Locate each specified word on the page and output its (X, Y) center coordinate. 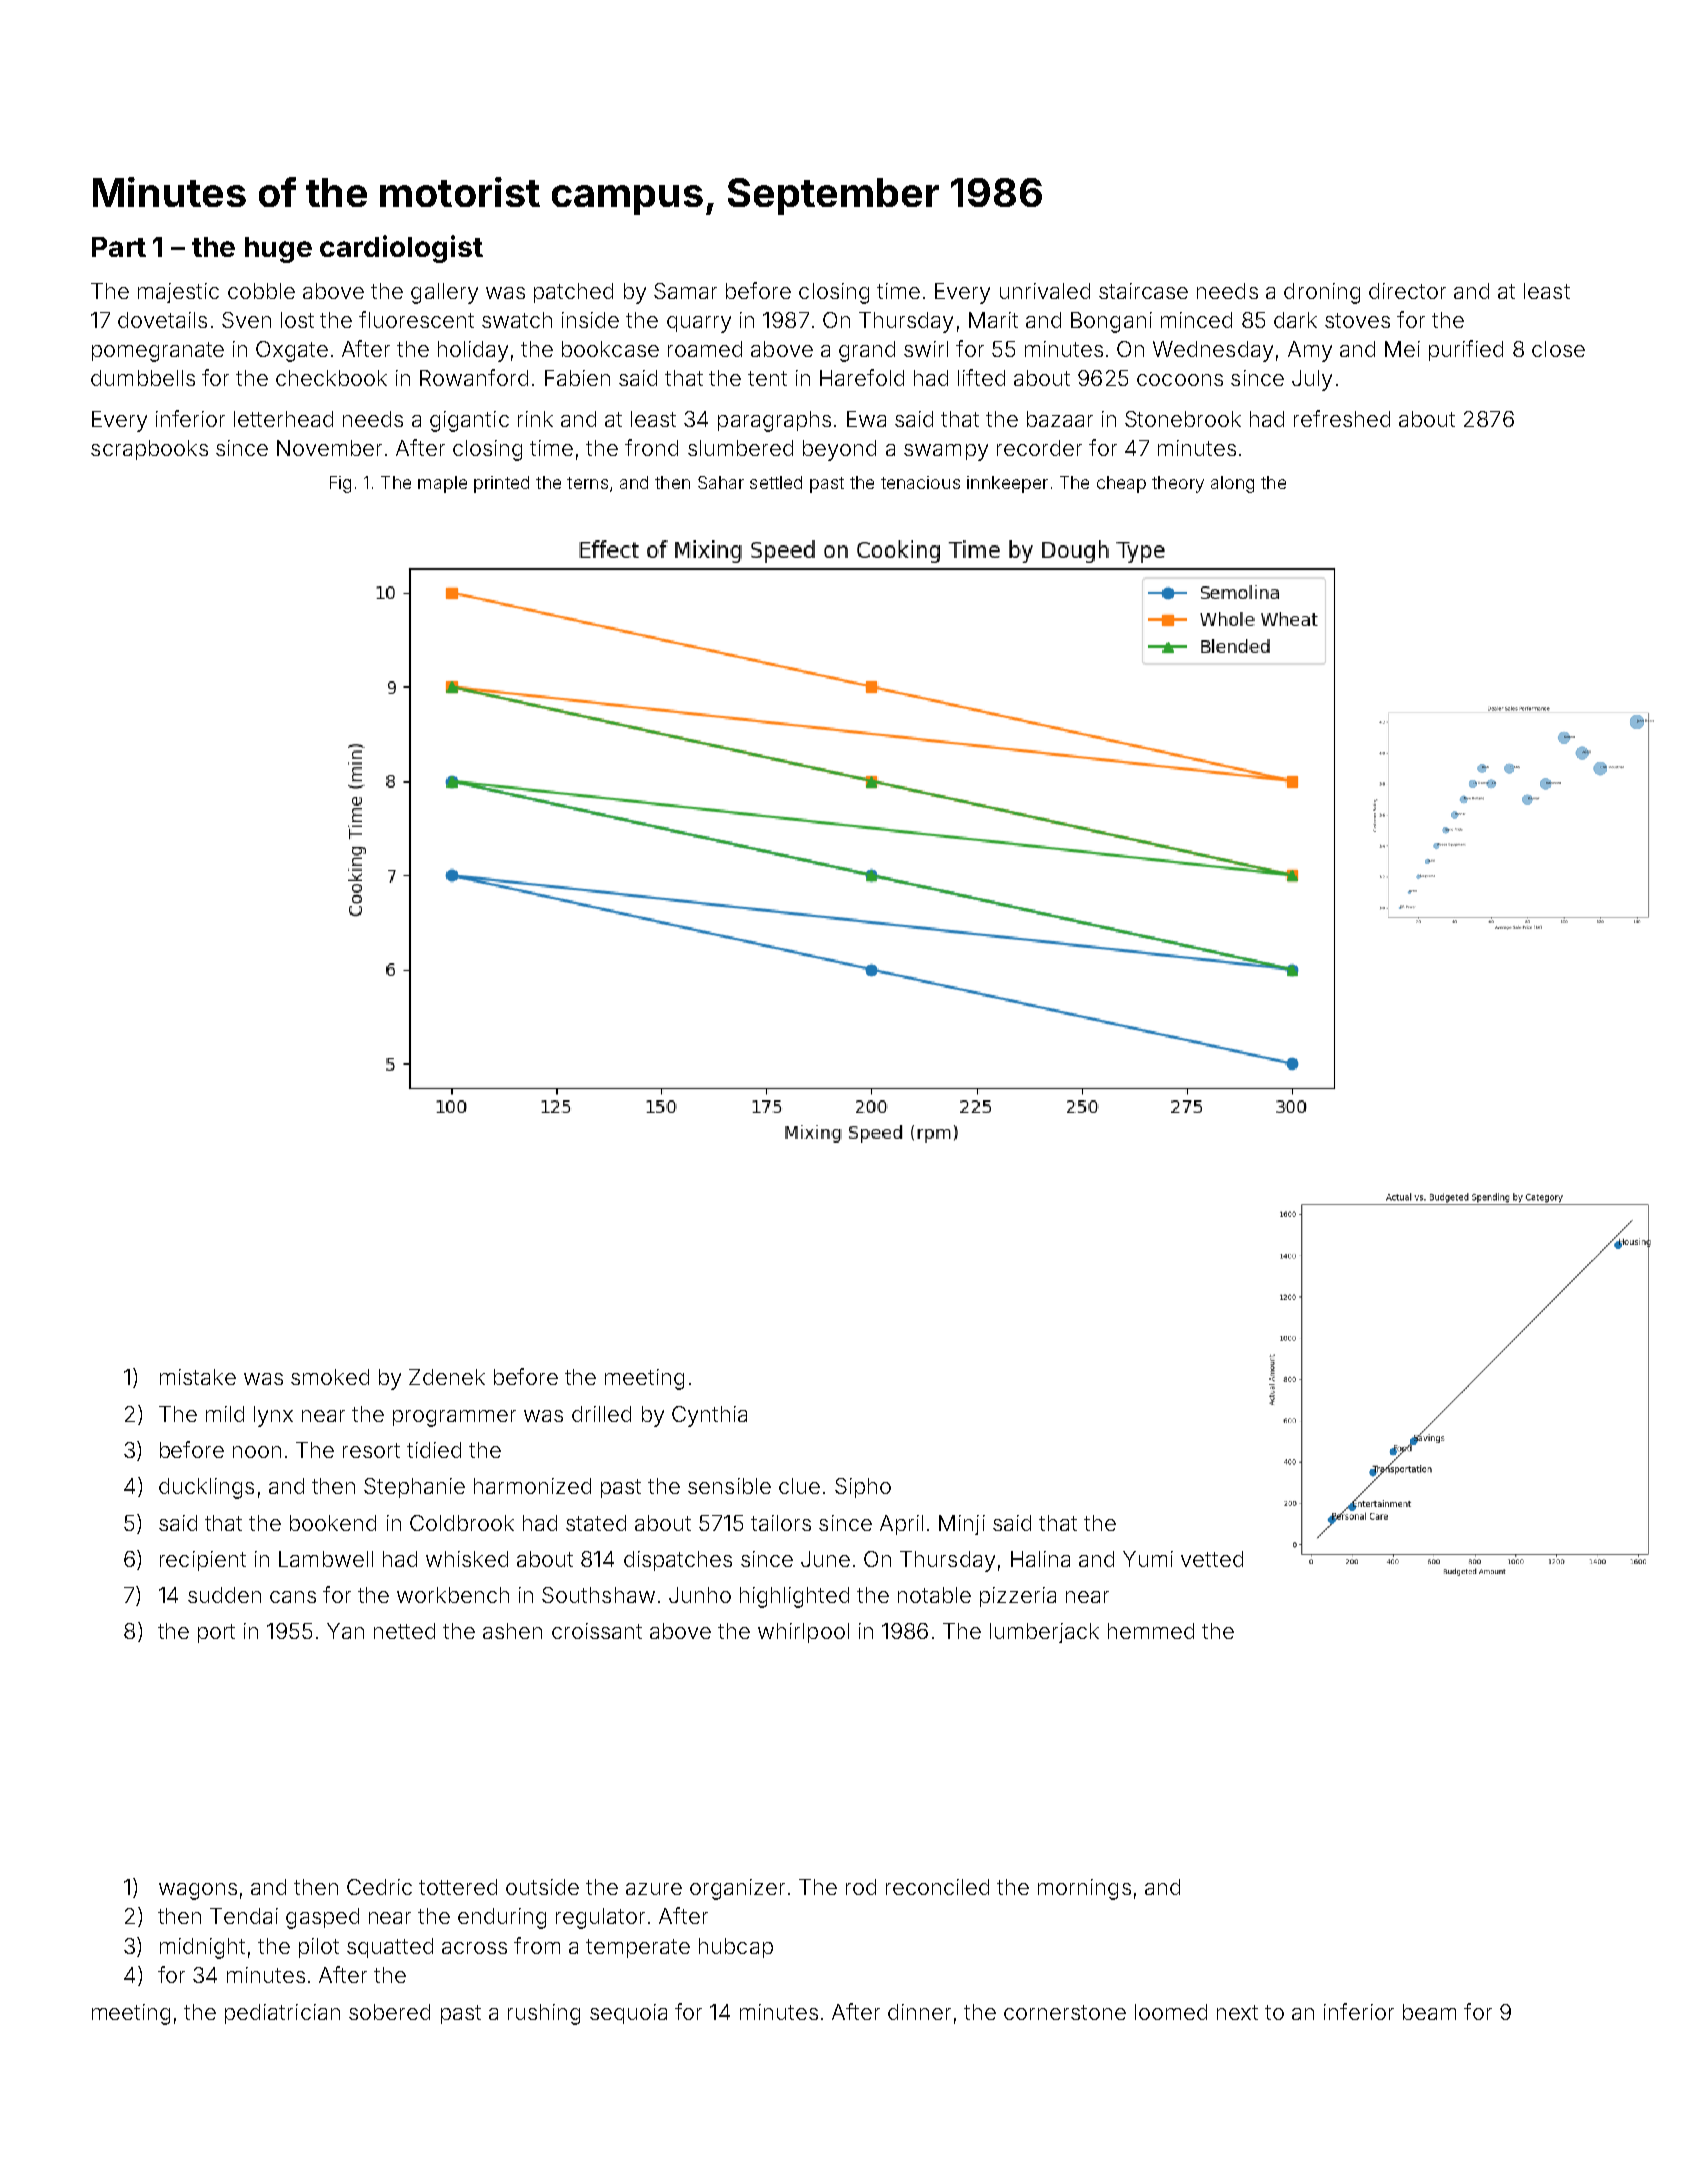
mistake (198, 1377)
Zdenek (447, 1377)
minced (1196, 320)
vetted (1212, 1559)
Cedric (379, 1887)
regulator (600, 1918)
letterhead (283, 419)
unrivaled (1045, 291)
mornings (1084, 1889)
